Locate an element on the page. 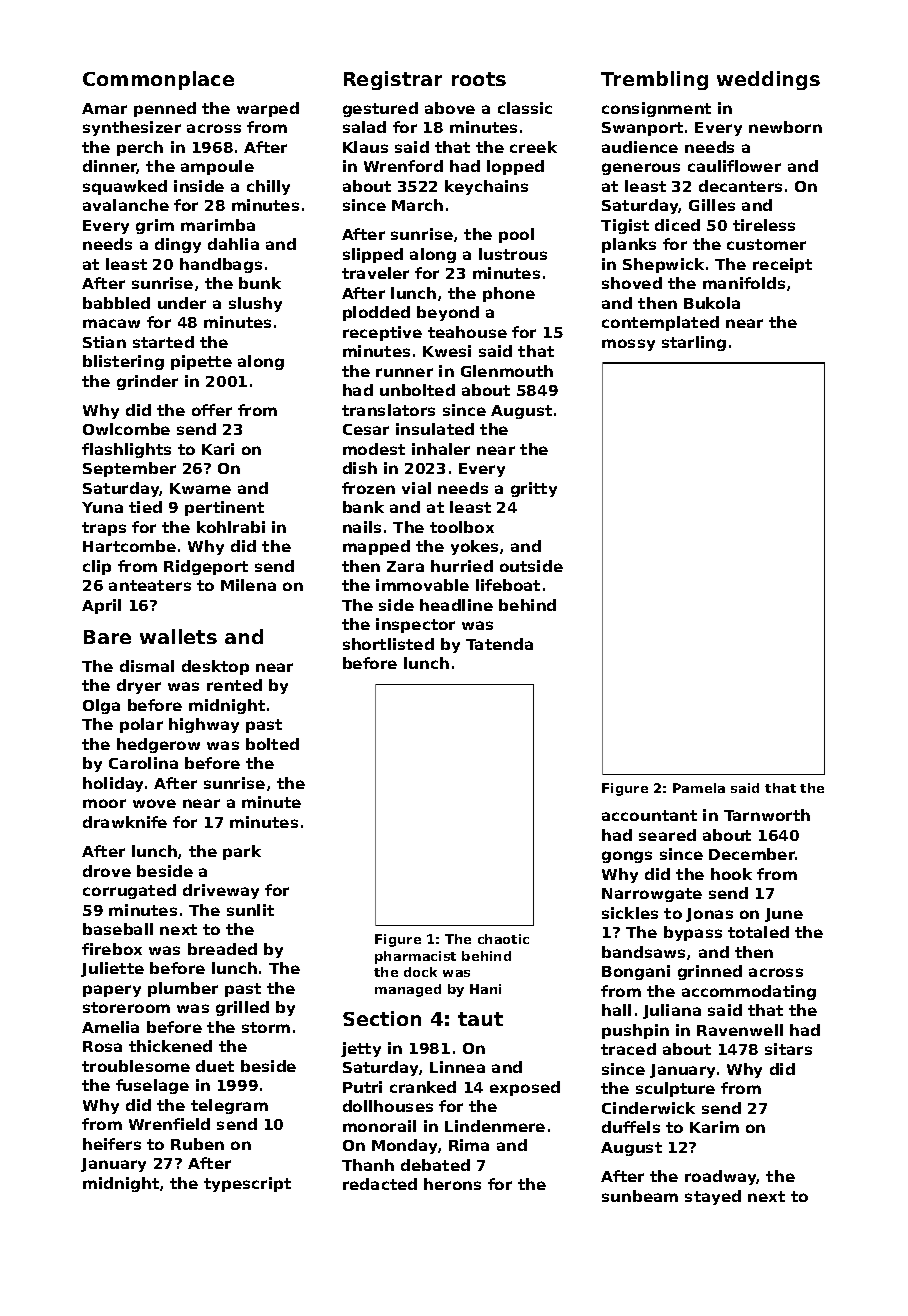 Image resolution: width=908 pixels, height=1316 pixels. receipt is located at coordinates (782, 265).
